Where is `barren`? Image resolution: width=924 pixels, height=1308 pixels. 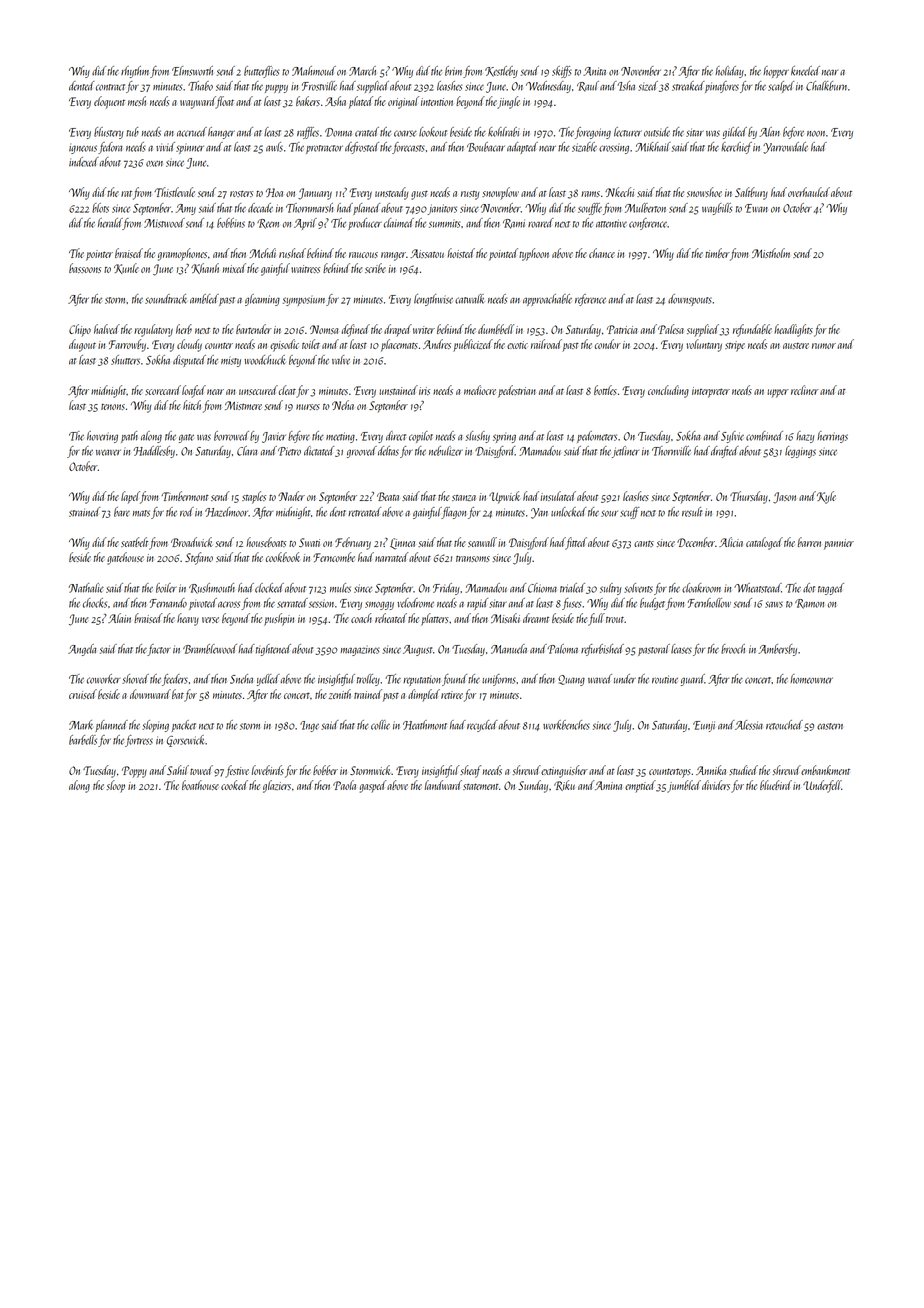 barren is located at coordinates (809, 542).
